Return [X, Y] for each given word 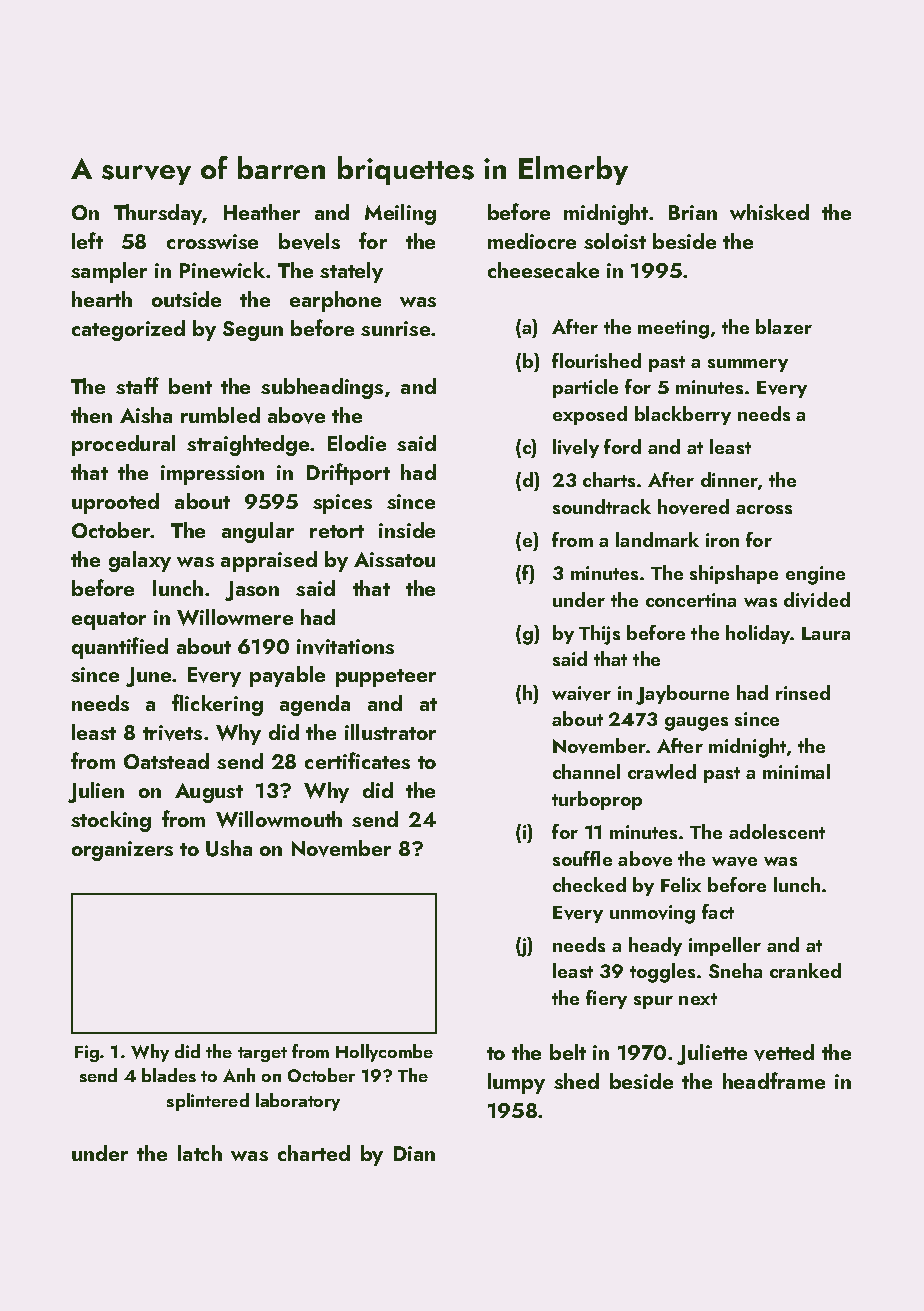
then [91, 415]
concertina [691, 600]
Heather [262, 212]
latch [200, 1153]
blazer [784, 326]
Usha [229, 848]
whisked [769, 212]
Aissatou [394, 559]
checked [589, 884]
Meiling [400, 214]
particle [585, 388]
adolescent [777, 831]
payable [287, 676]
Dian [414, 1153]
